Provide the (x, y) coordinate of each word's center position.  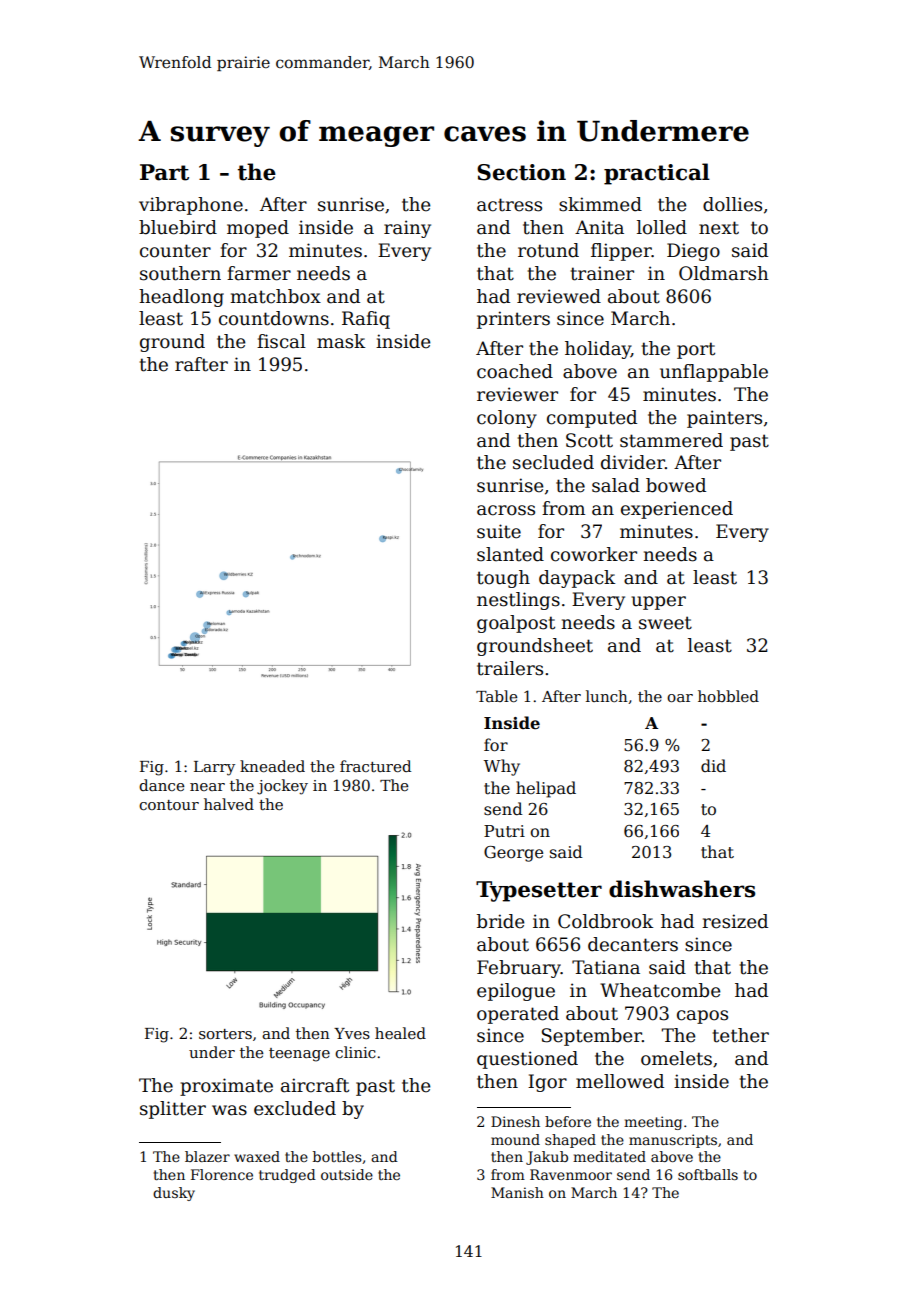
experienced (677, 510)
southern (180, 273)
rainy (407, 229)
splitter (173, 1110)
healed (400, 1033)
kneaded (272, 766)
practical (657, 174)
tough (503, 579)
